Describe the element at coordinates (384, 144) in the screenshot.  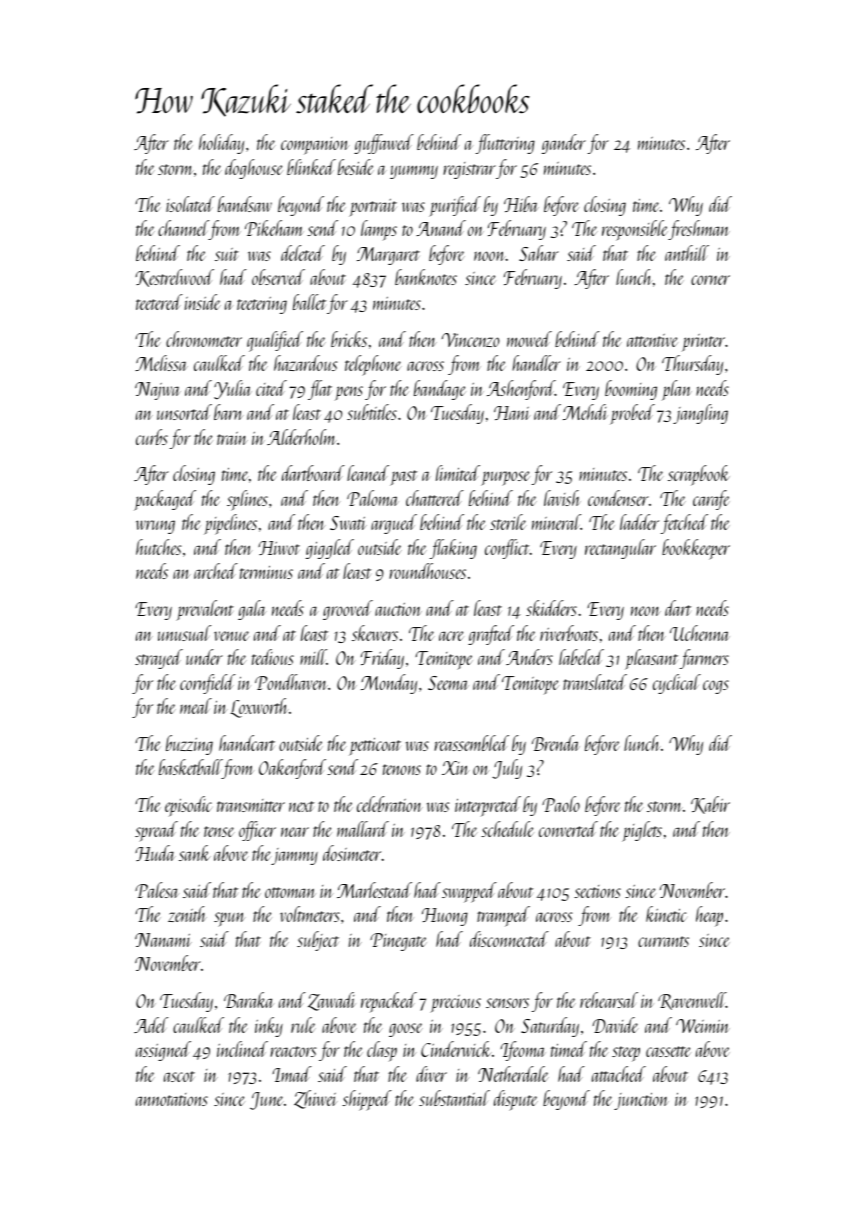
I see `guffawed` at that location.
